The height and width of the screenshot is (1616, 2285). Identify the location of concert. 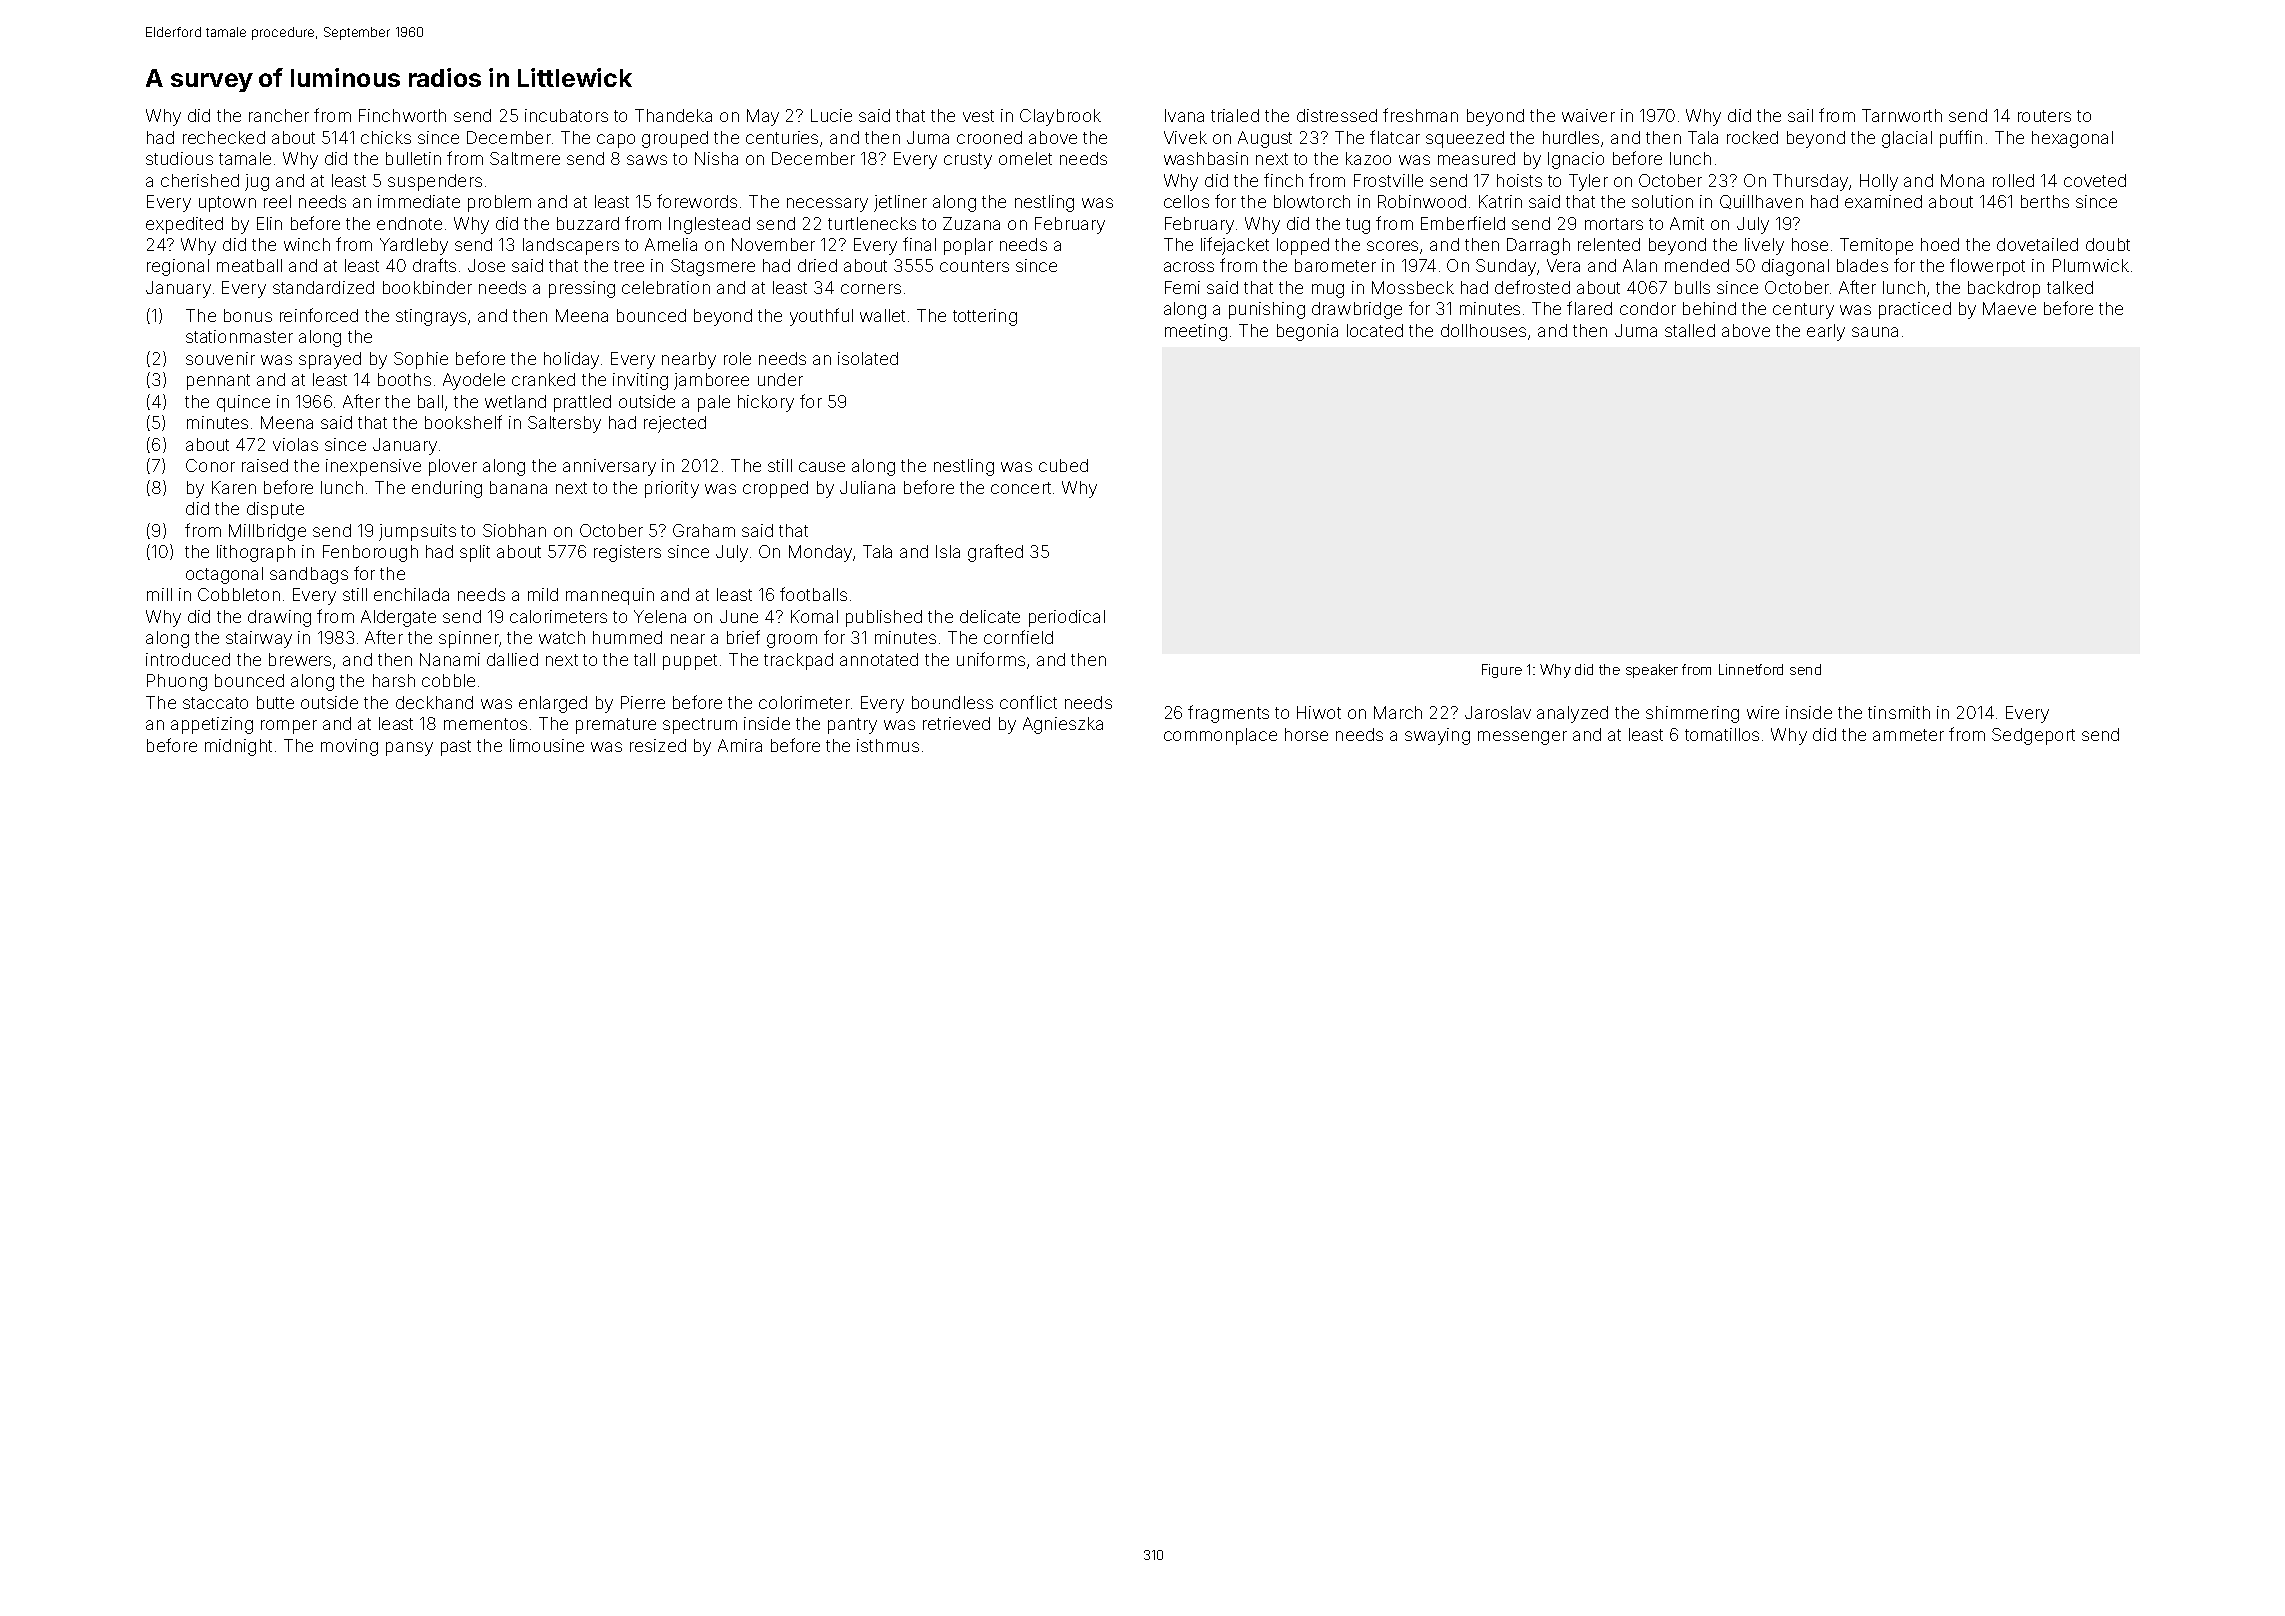
(1021, 488).
